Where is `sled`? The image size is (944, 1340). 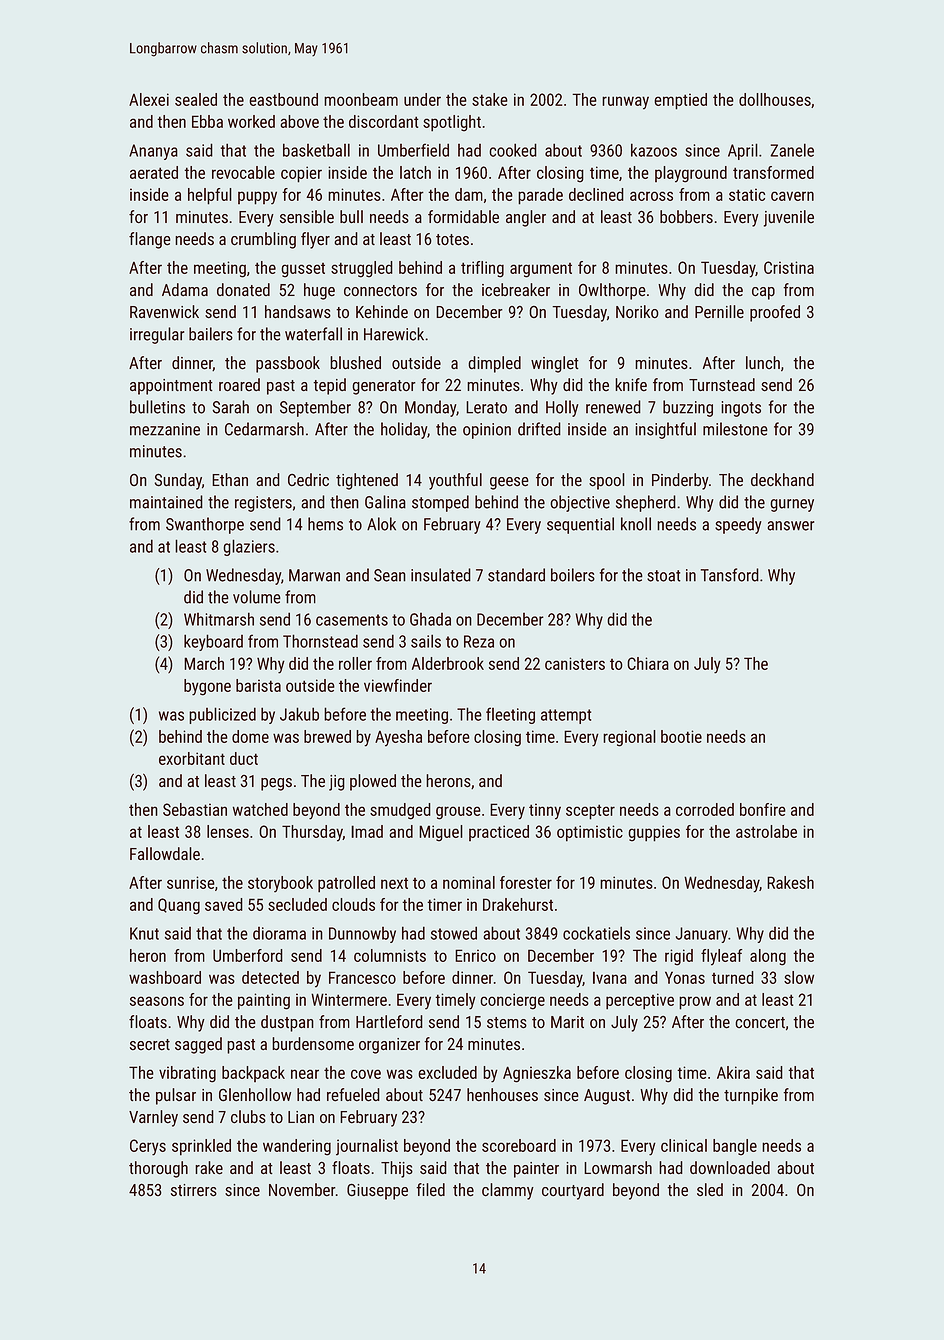
sled is located at coordinates (710, 1189).
